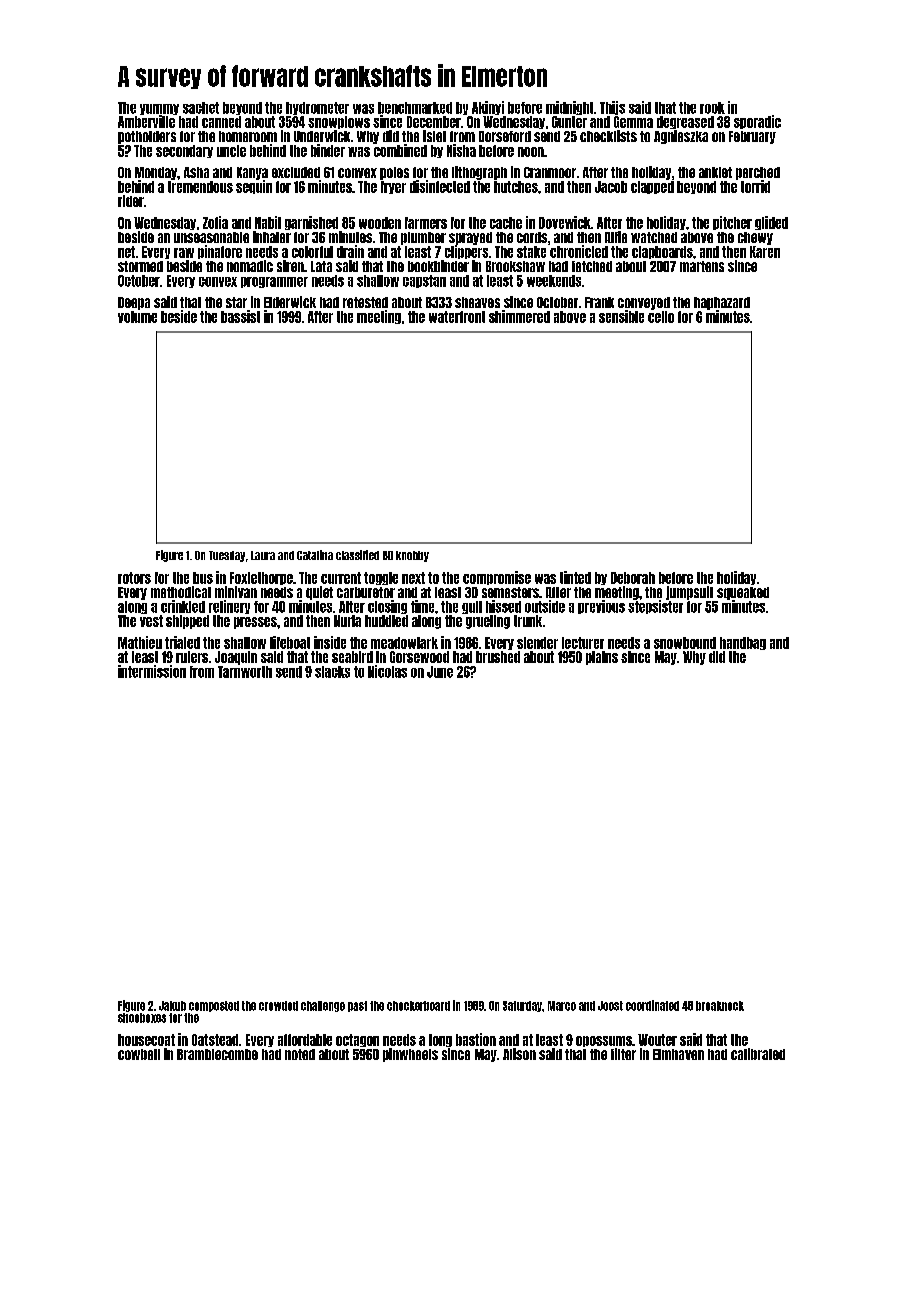 The height and width of the image is (1316, 908). What do you see at coordinates (743, 593) in the image?
I see `squeaked` at bounding box center [743, 593].
